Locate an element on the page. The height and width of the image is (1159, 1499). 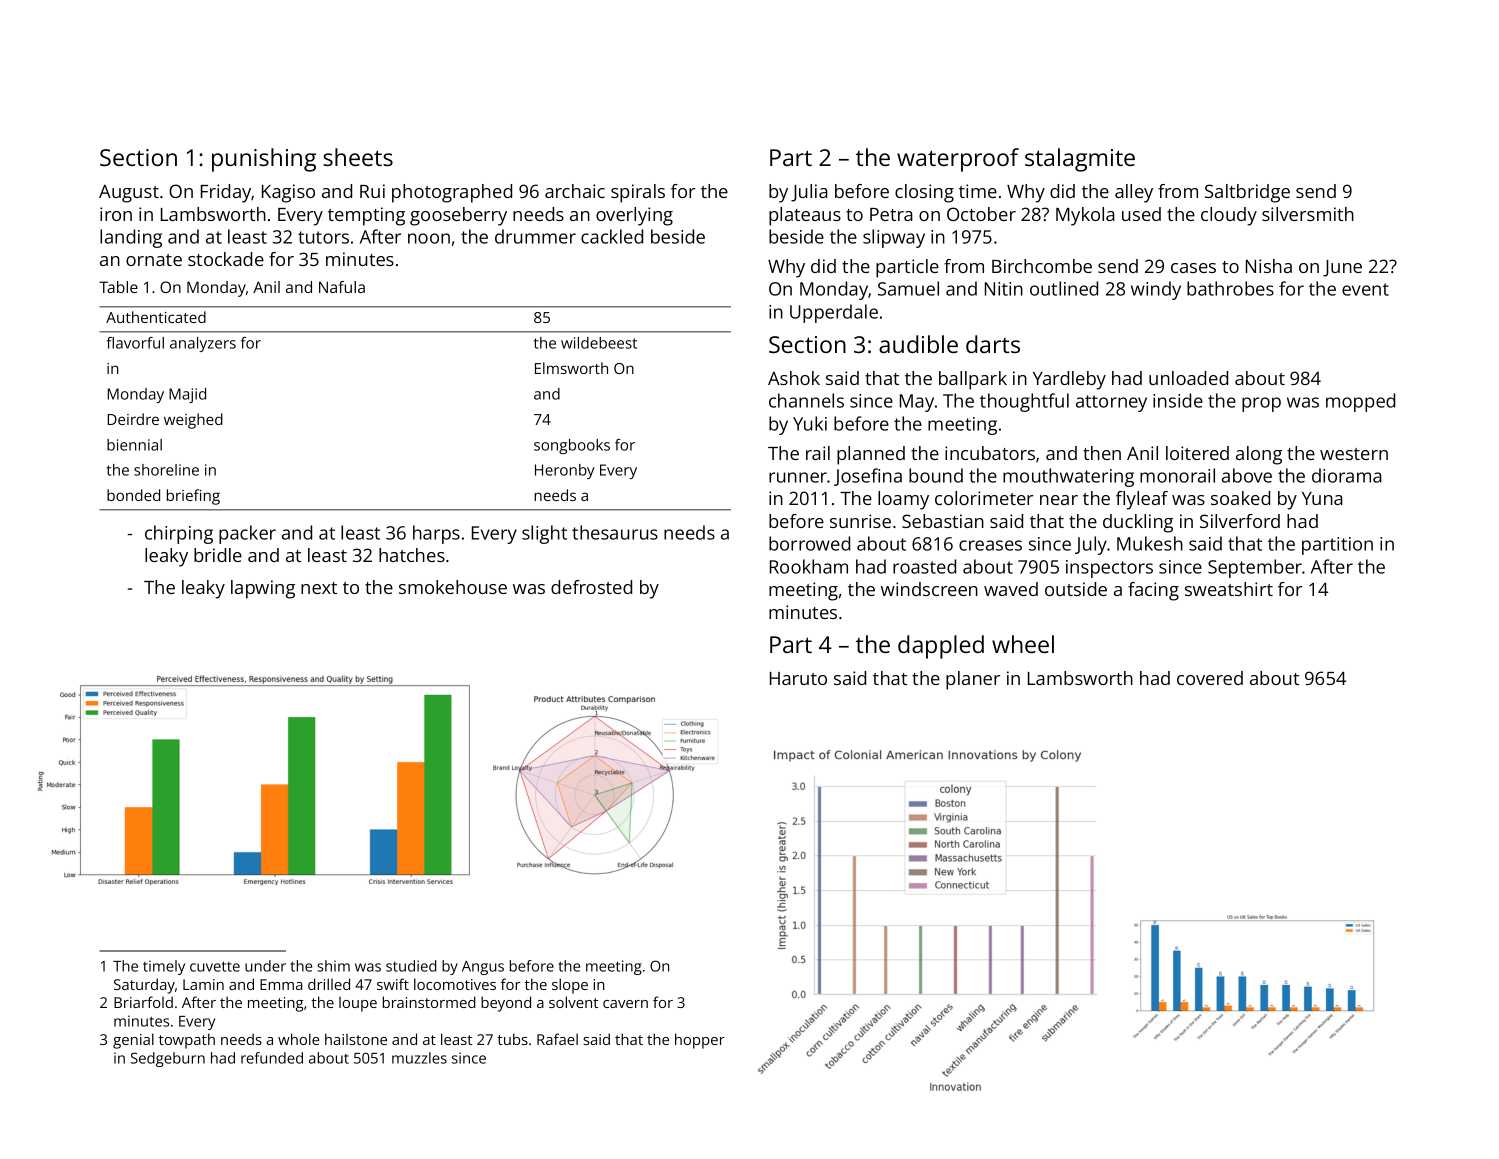
sunrise is located at coordinates (860, 521).
